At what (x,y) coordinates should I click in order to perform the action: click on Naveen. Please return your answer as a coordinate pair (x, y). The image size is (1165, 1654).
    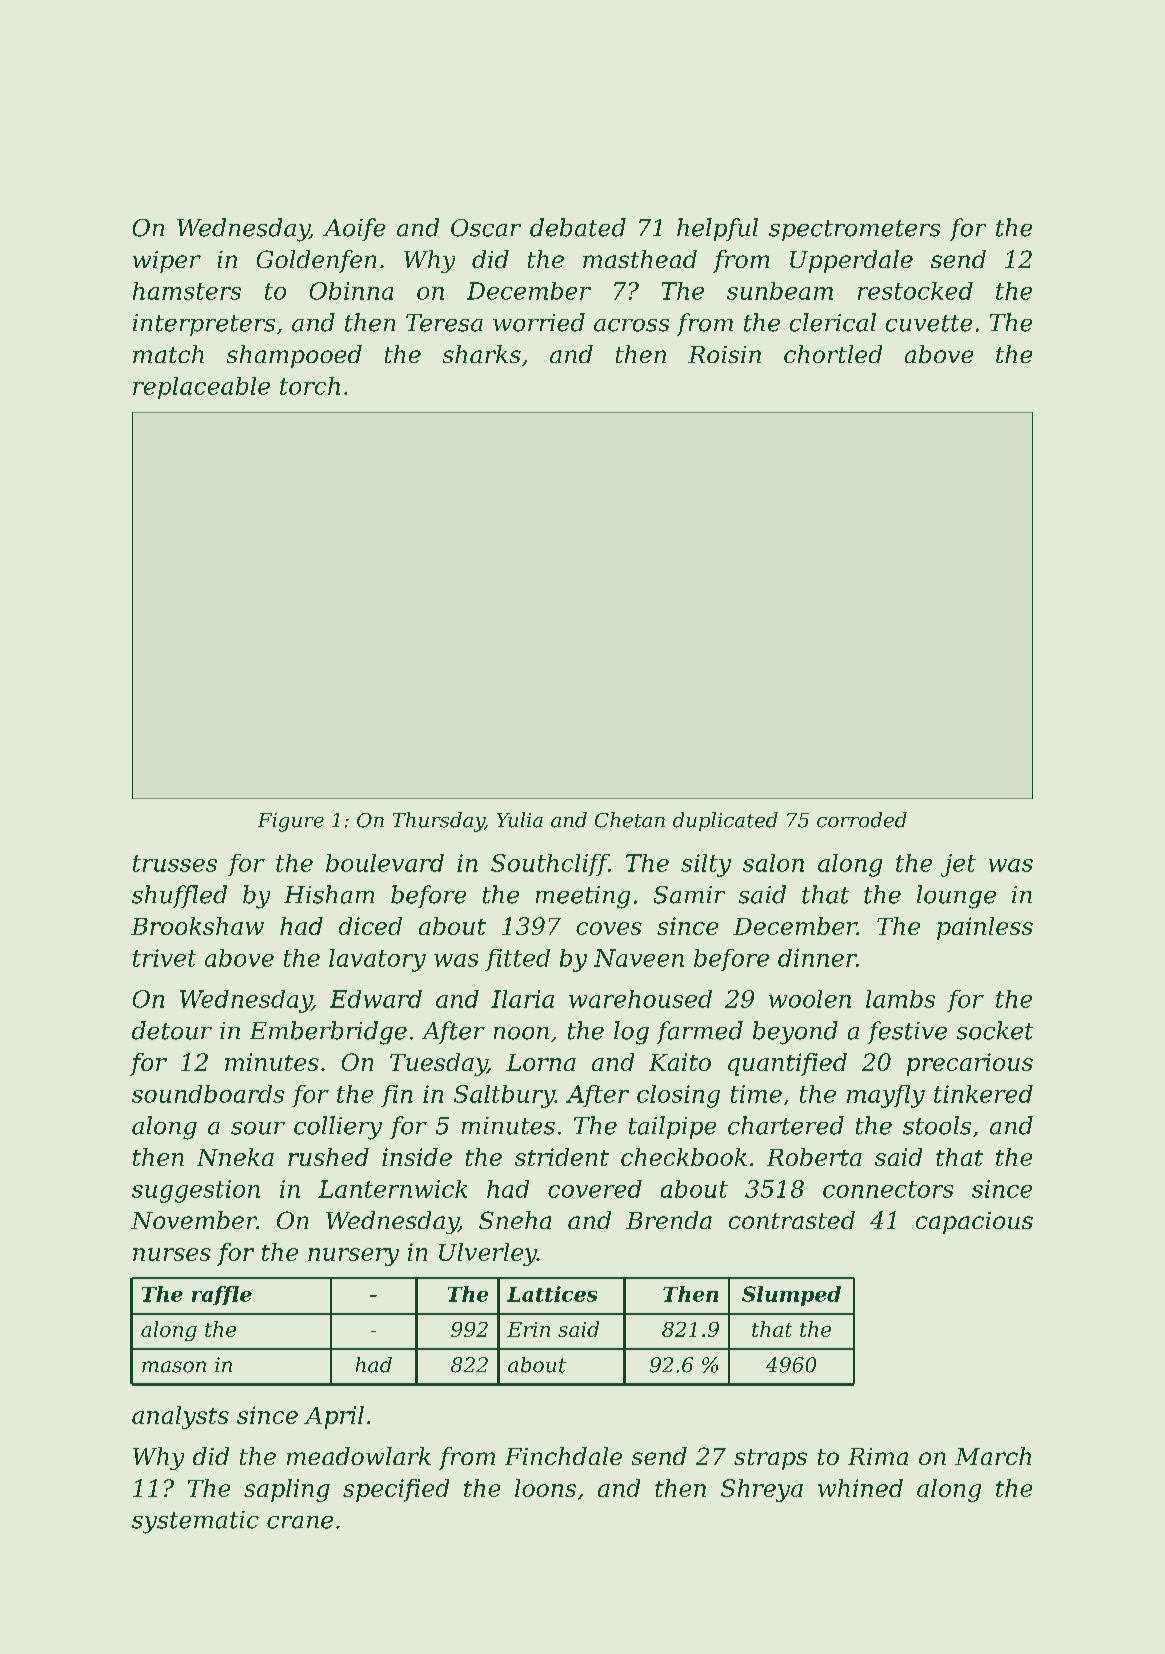
    Looking at the image, I should click on (639, 958).
